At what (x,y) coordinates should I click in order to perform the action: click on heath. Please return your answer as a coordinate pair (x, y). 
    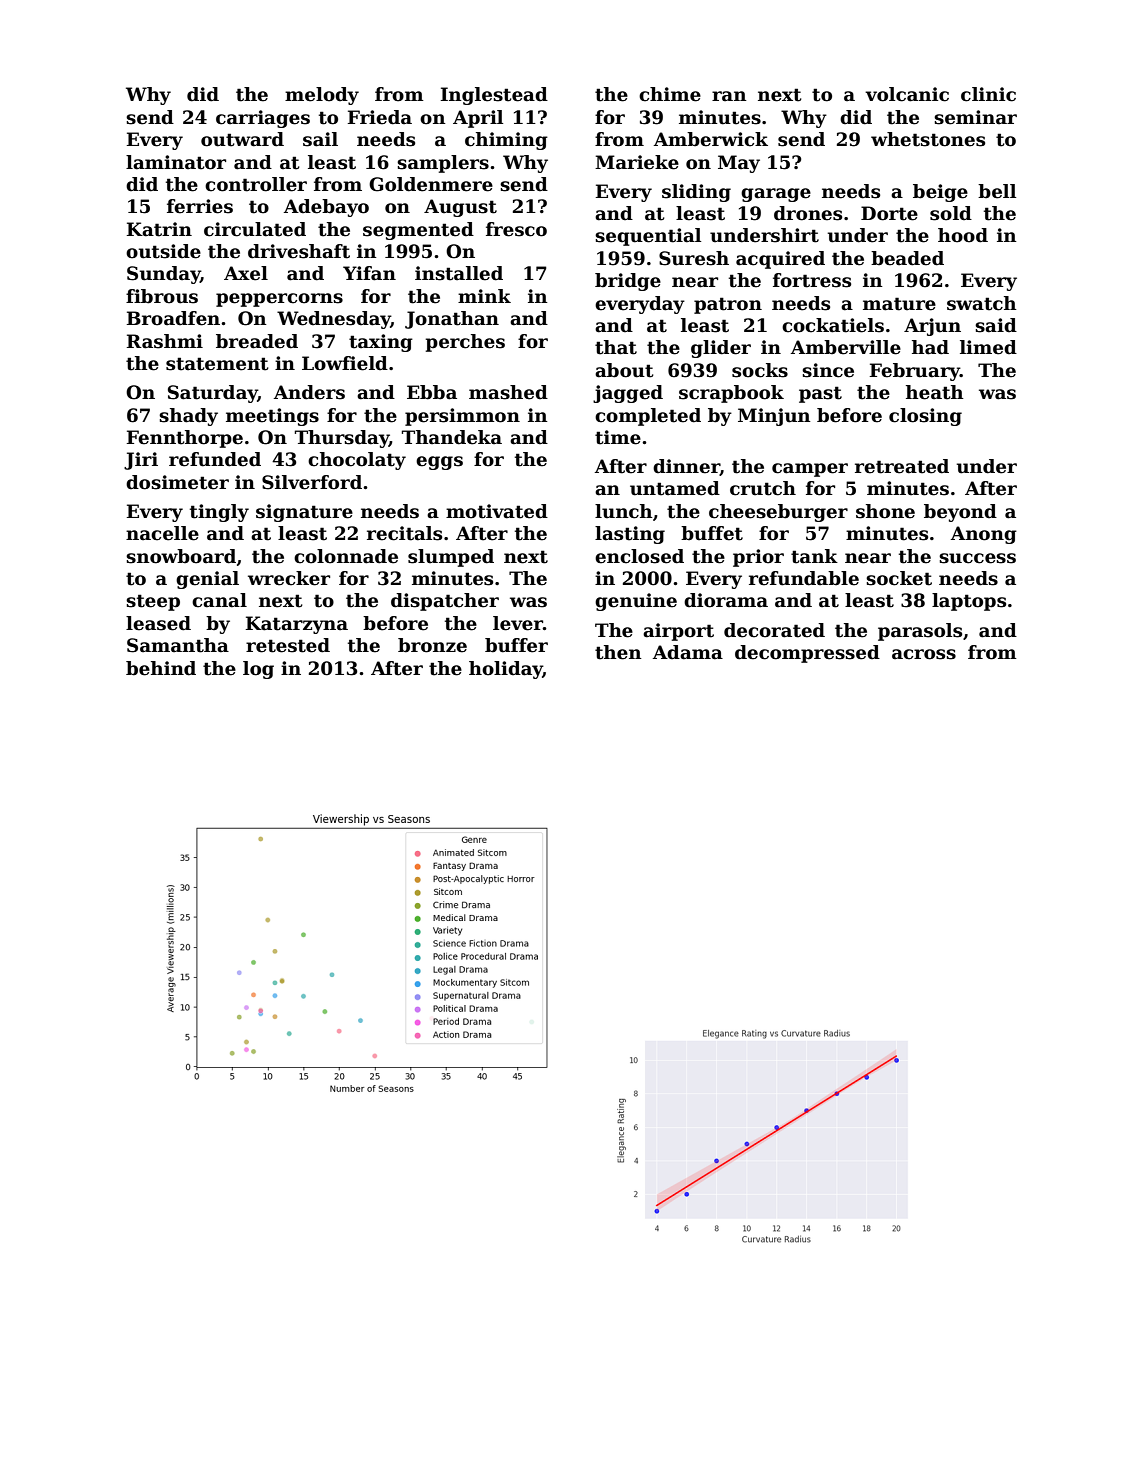
    Looking at the image, I should click on (935, 392).
